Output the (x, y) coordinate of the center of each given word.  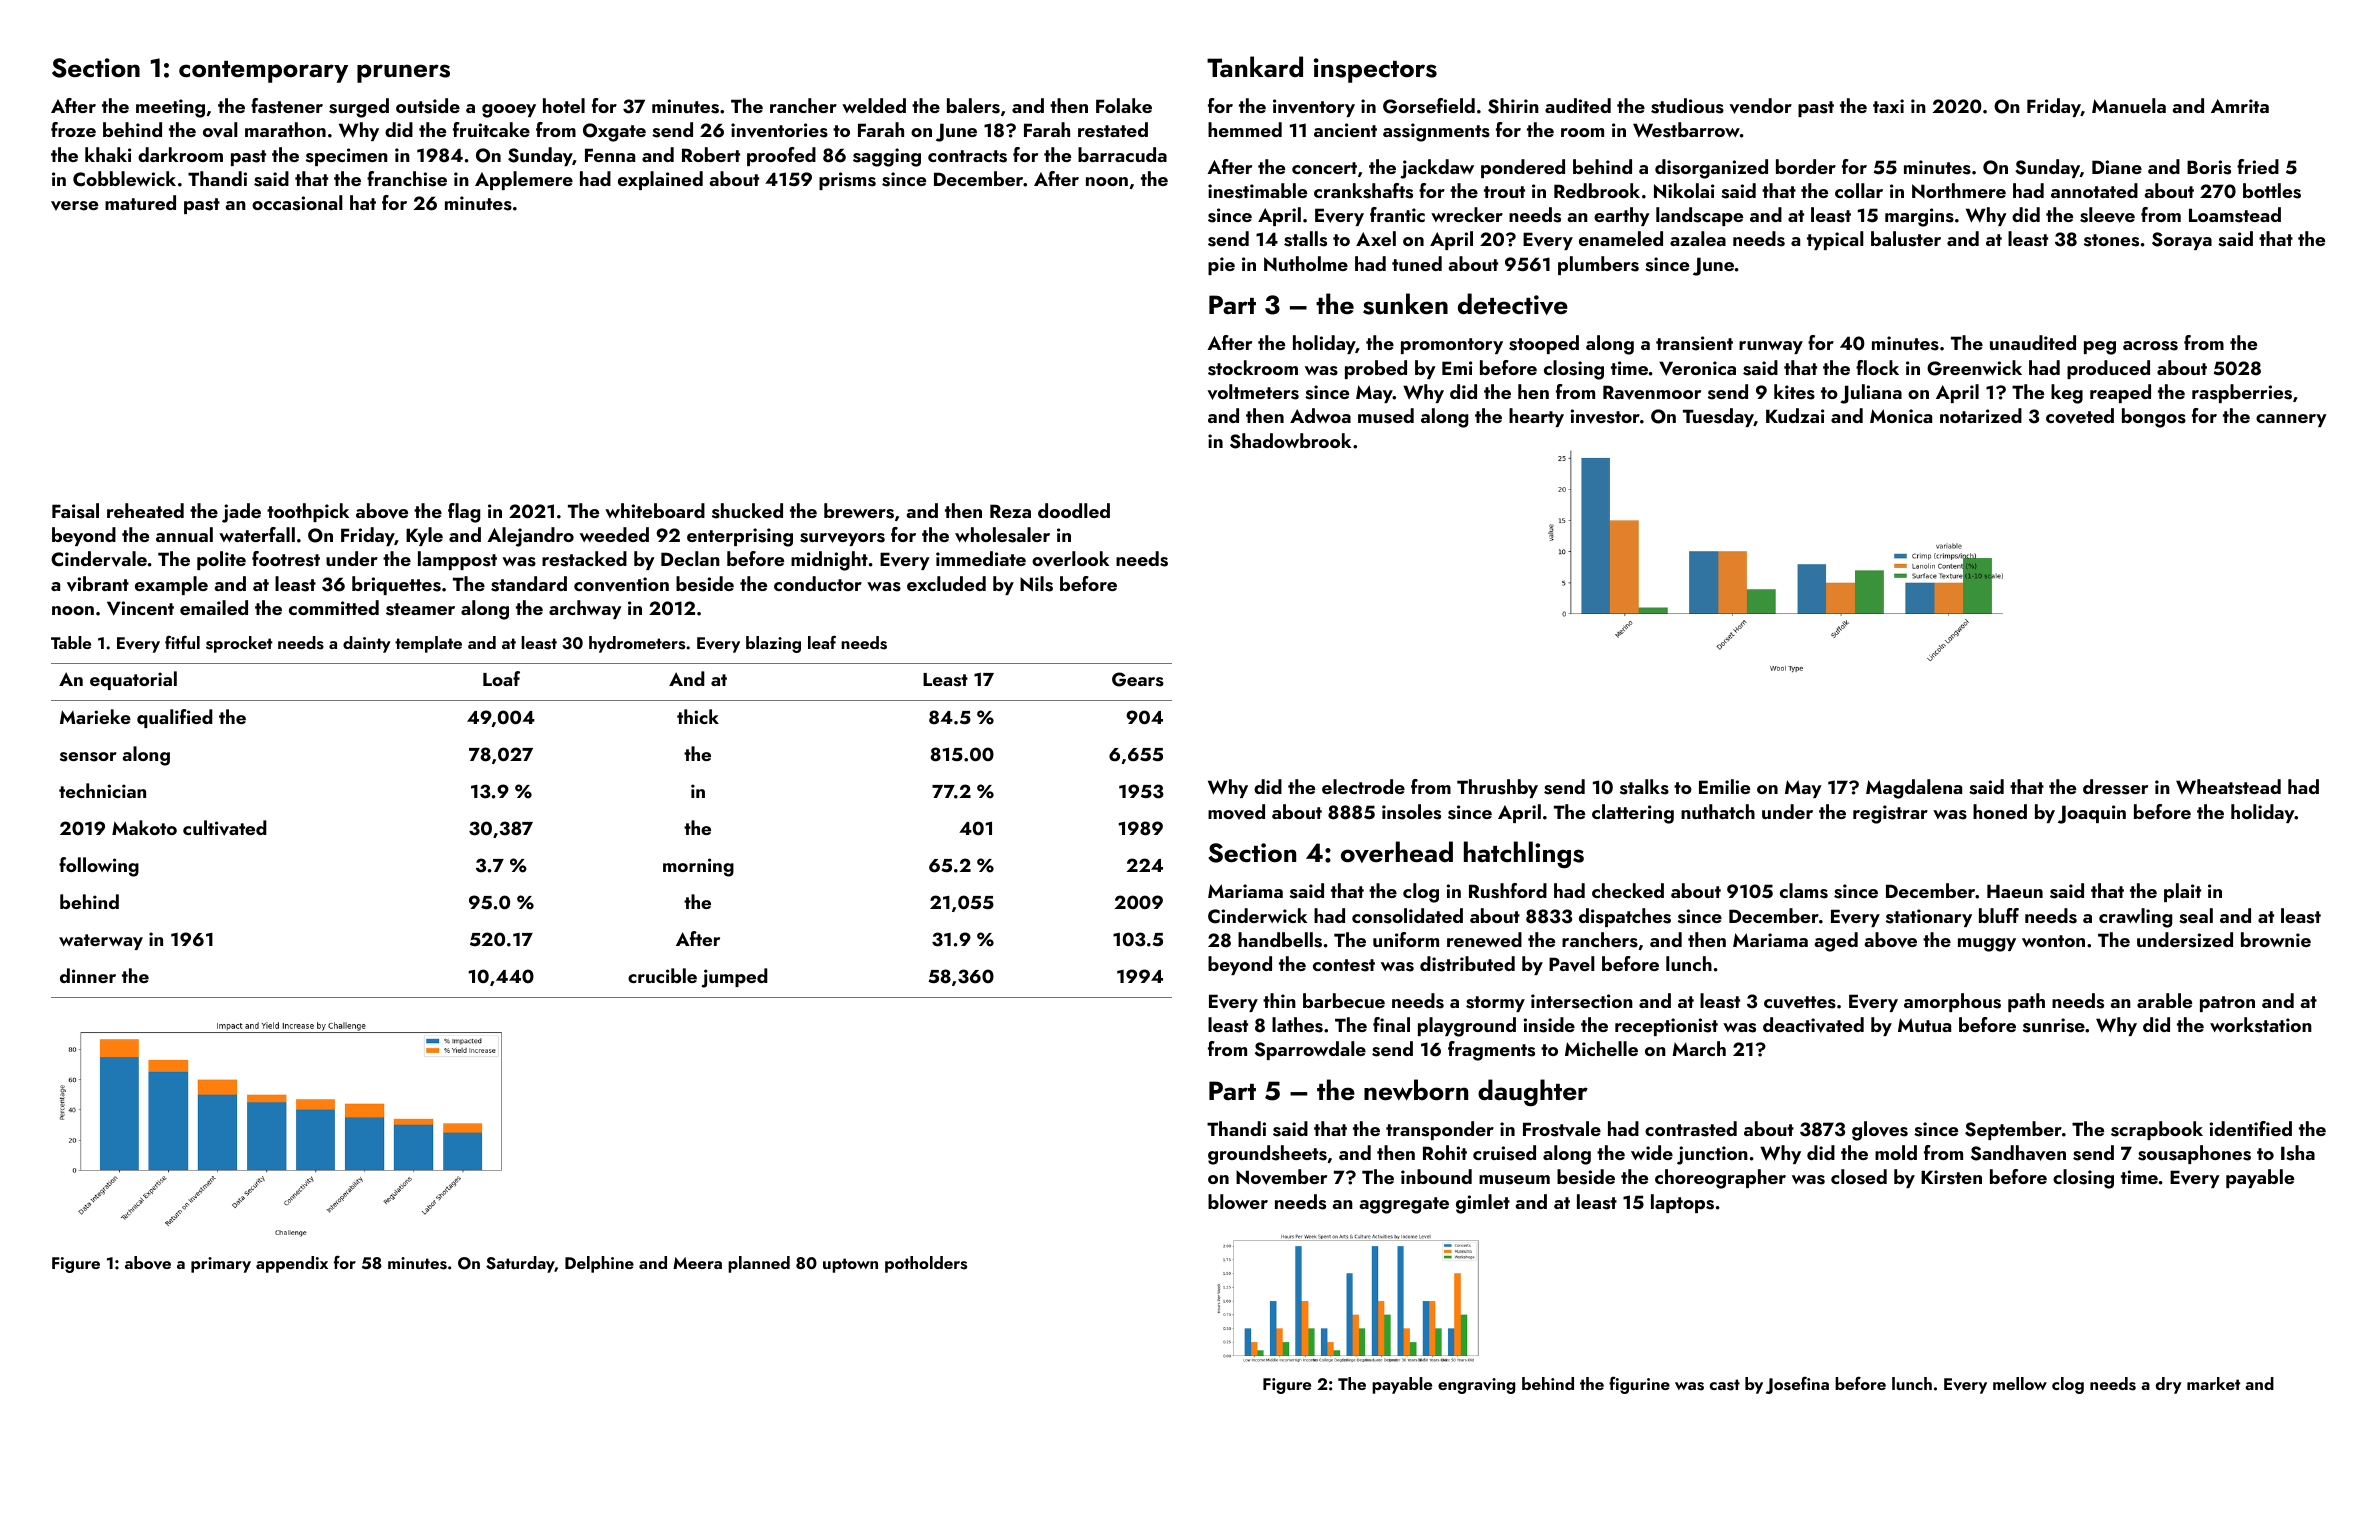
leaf (822, 642)
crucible (662, 975)
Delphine (599, 1264)
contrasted (1691, 1129)
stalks (1644, 787)
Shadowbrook (1290, 441)
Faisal (75, 511)
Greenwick (1974, 368)
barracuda (1122, 154)
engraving (1476, 1386)
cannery (2291, 420)
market (2213, 1383)
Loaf (501, 678)
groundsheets (1267, 1155)
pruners (403, 73)
